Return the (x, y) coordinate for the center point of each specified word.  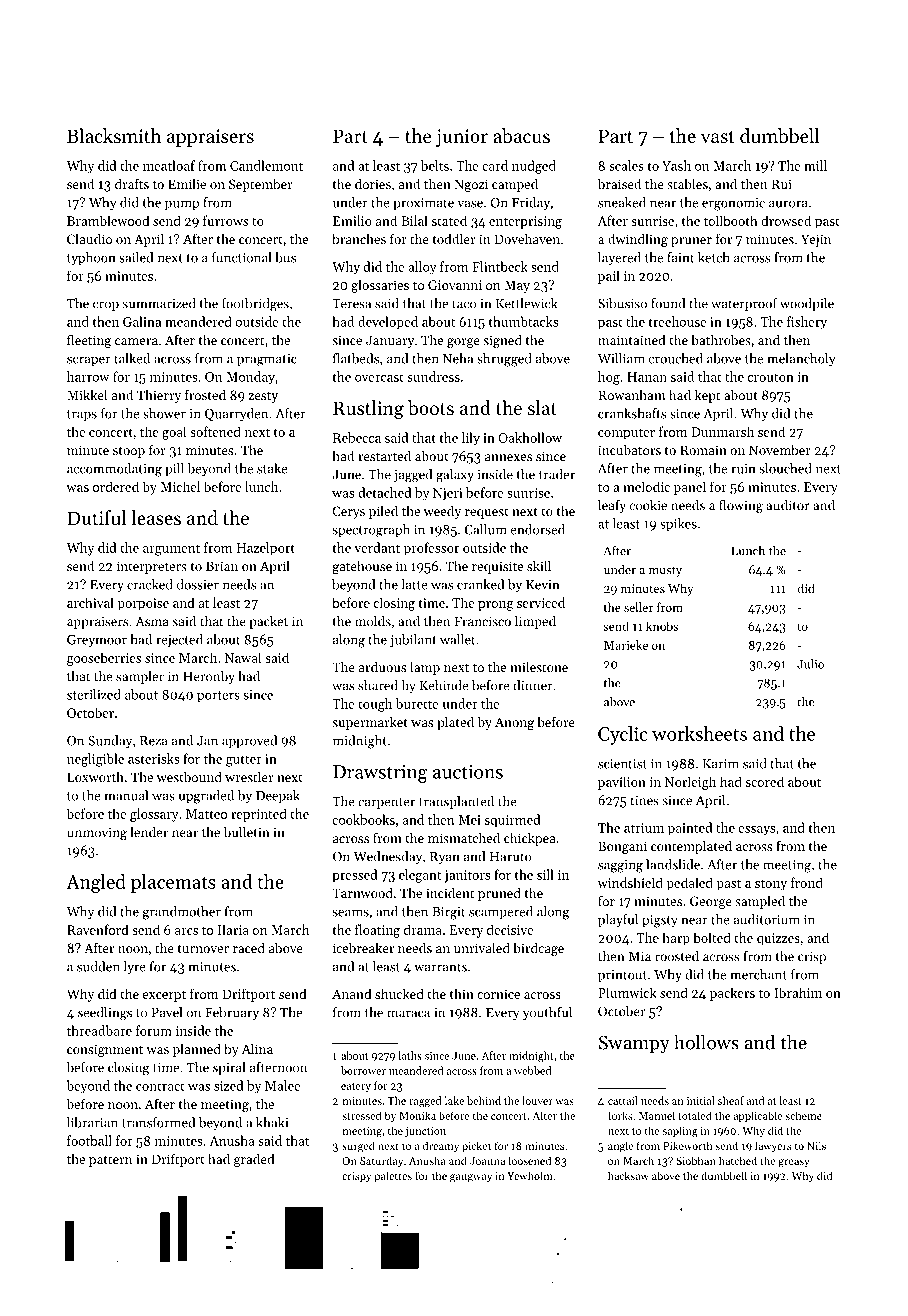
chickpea (530, 839)
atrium (644, 828)
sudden (98, 966)
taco (464, 304)
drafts (132, 183)
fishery (807, 323)
